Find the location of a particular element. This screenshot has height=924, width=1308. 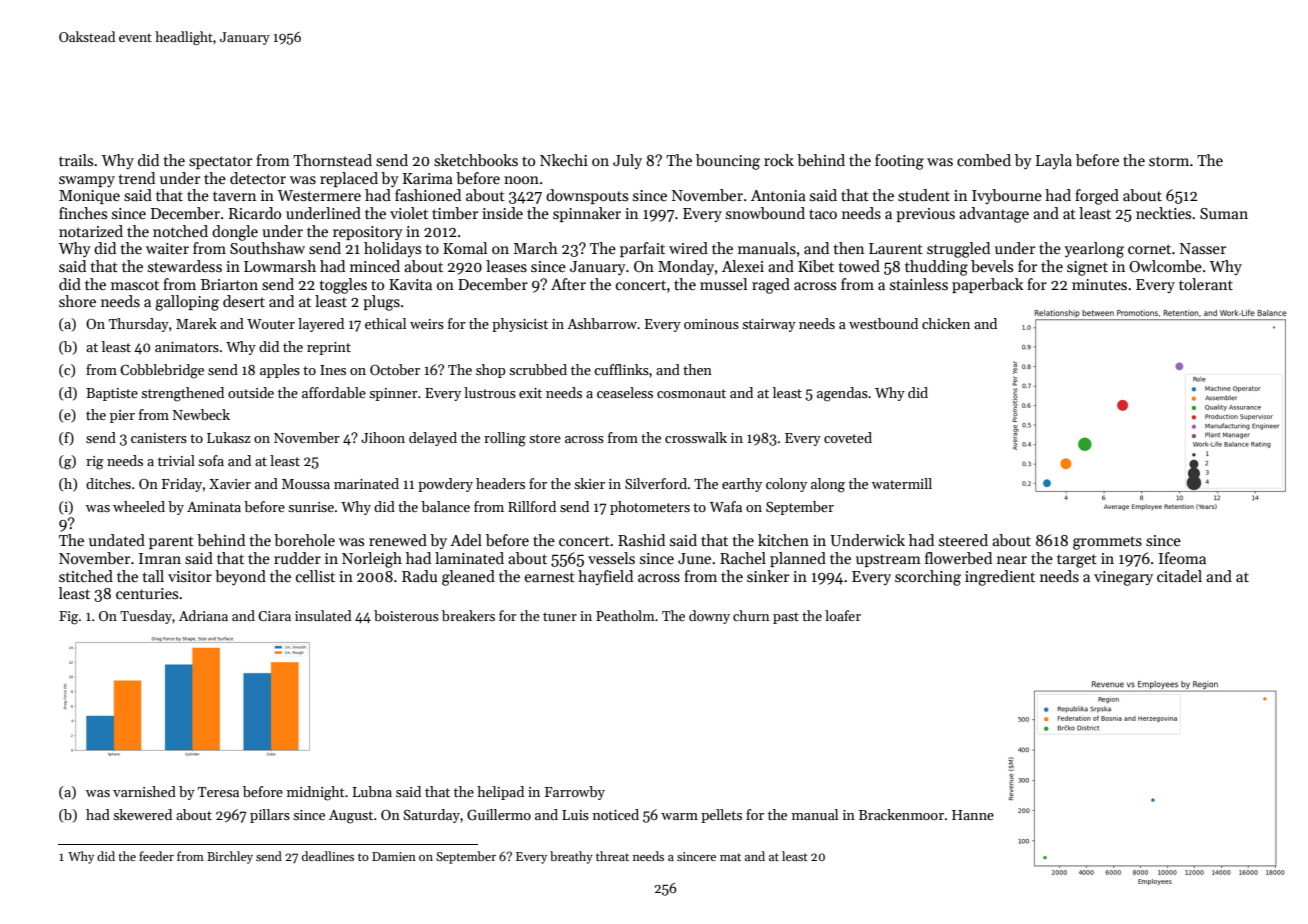

hayfield is located at coordinates (605, 577).
